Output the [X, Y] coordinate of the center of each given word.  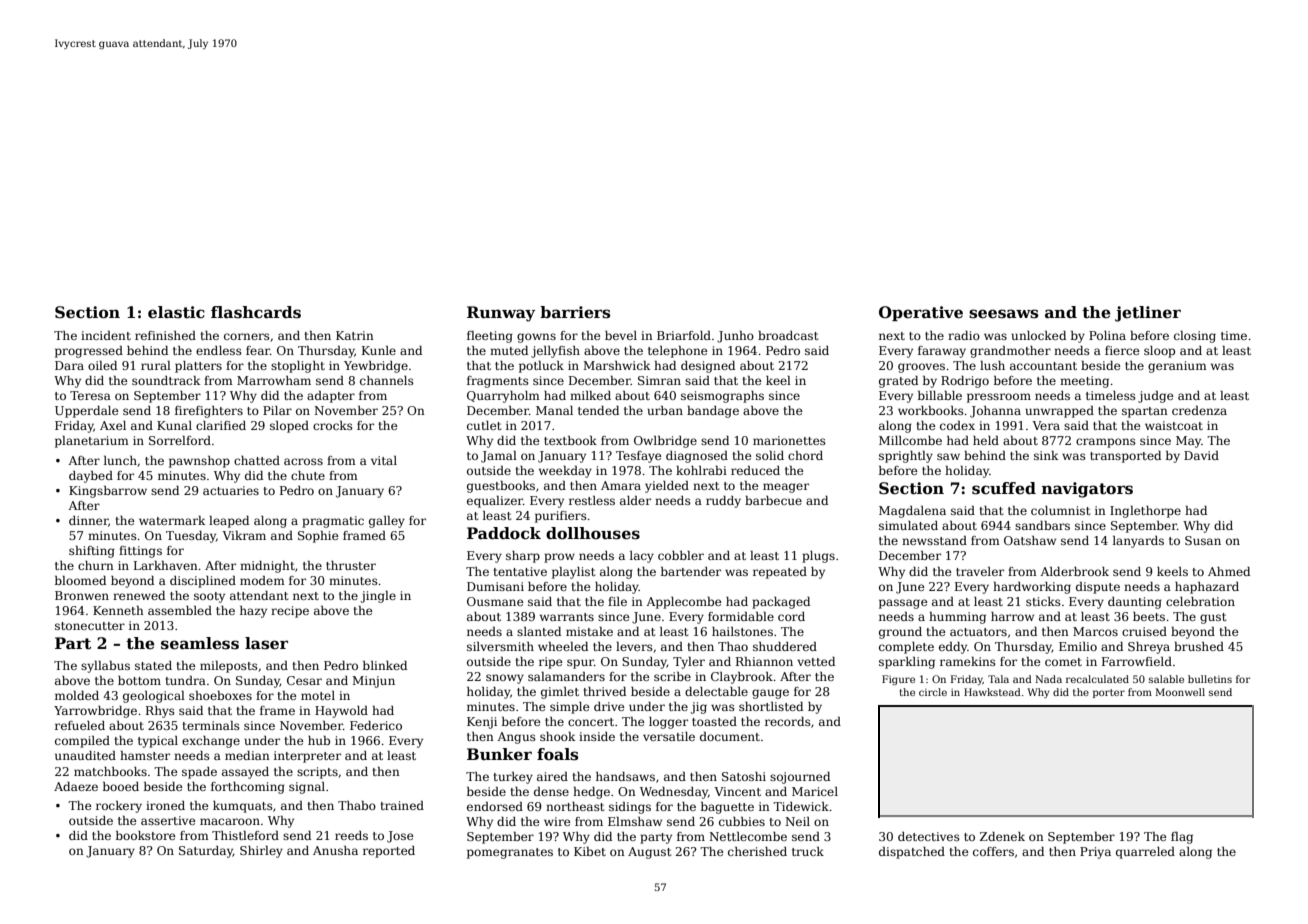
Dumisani [495, 586]
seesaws [1003, 314]
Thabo [357, 805]
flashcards [256, 312]
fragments [498, 382]
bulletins [1210, 679]
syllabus [105, 667]
